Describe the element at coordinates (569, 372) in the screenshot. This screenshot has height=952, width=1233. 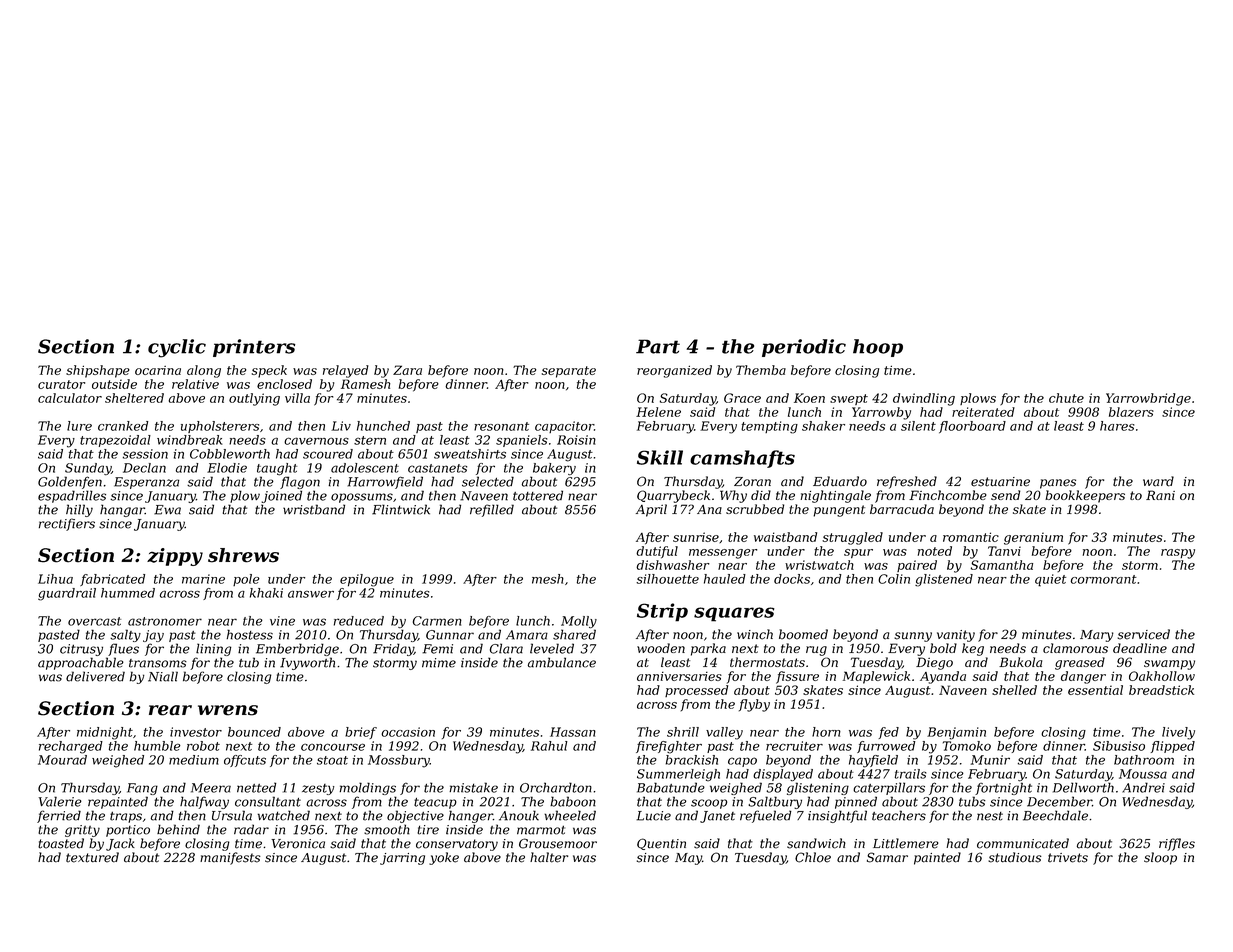
I see `separate` at that location.
